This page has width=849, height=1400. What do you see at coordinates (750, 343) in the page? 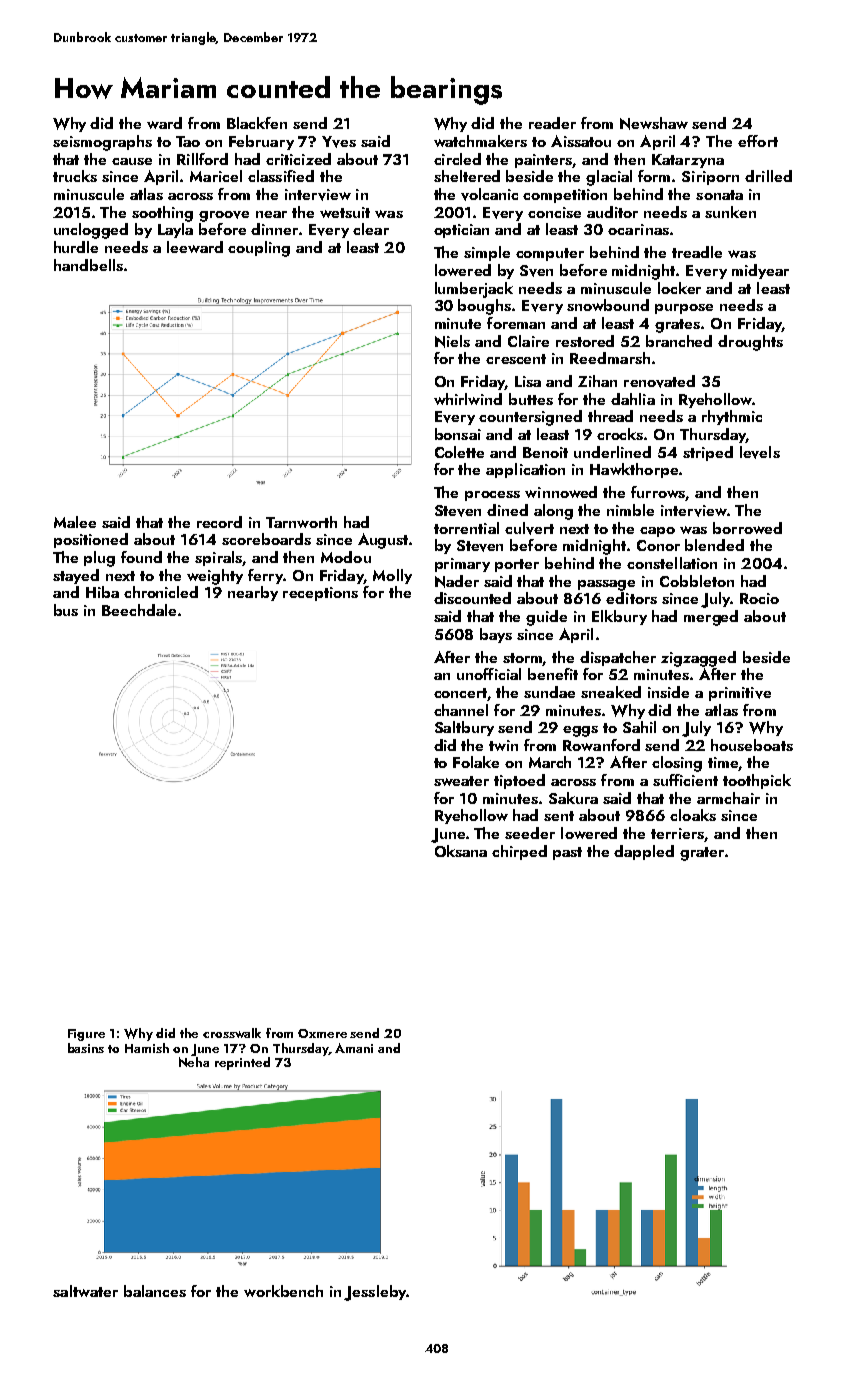
I see `droughts` at bounding box center [750, 343].
